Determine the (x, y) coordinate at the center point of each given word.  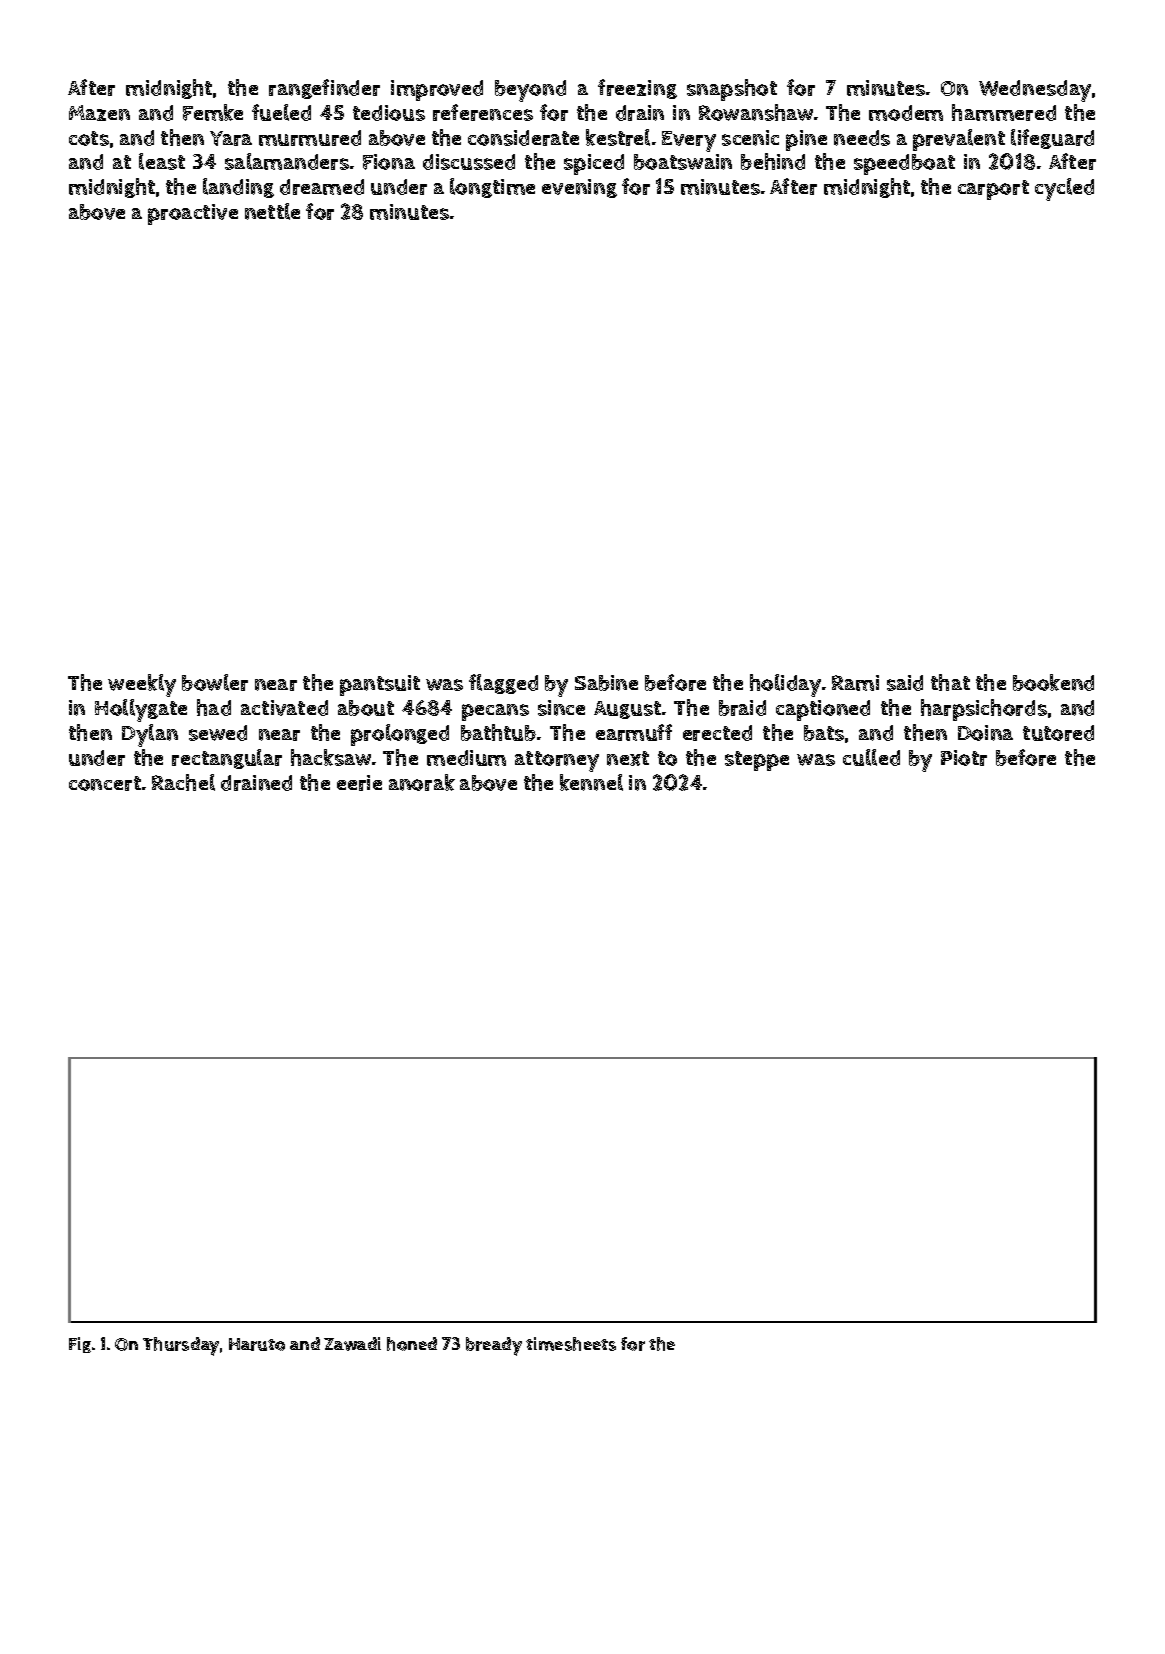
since (561, 708)
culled (871, 757)
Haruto (257, 1344)
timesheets (571, 1344)
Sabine (606, 683)
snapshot (732, 90)
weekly (142, 685)
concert (105, 783)
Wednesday (1035, 91)
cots (89, 138)
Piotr (964, 758)
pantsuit (380, 685)
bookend (1053, 682)
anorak (422, 782)
